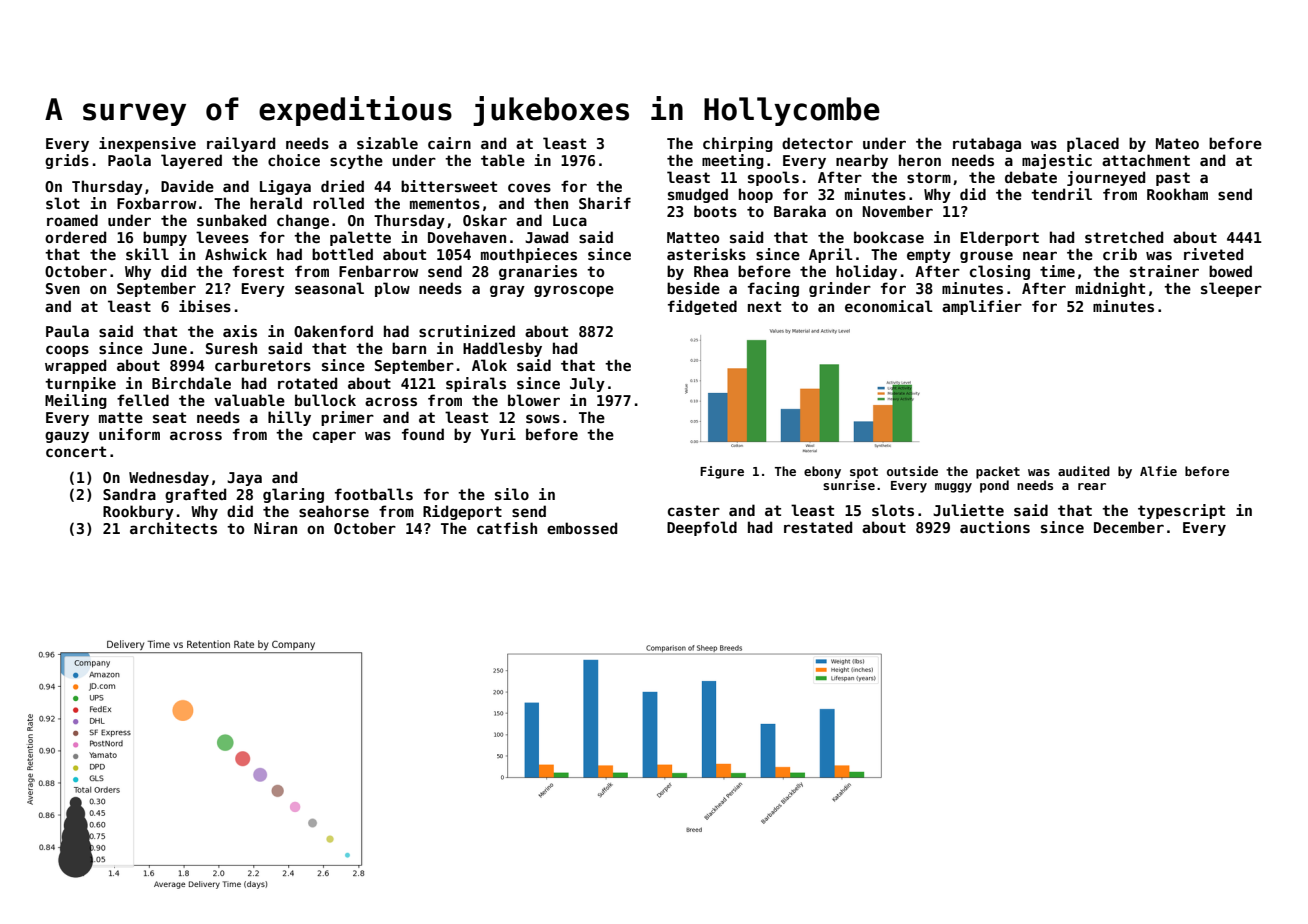 Image resolution: width=1308 pixels, height=924 pixels. Describe the element at coordinates (449, 143) in the screenshot. I see `cairn` at that location.
